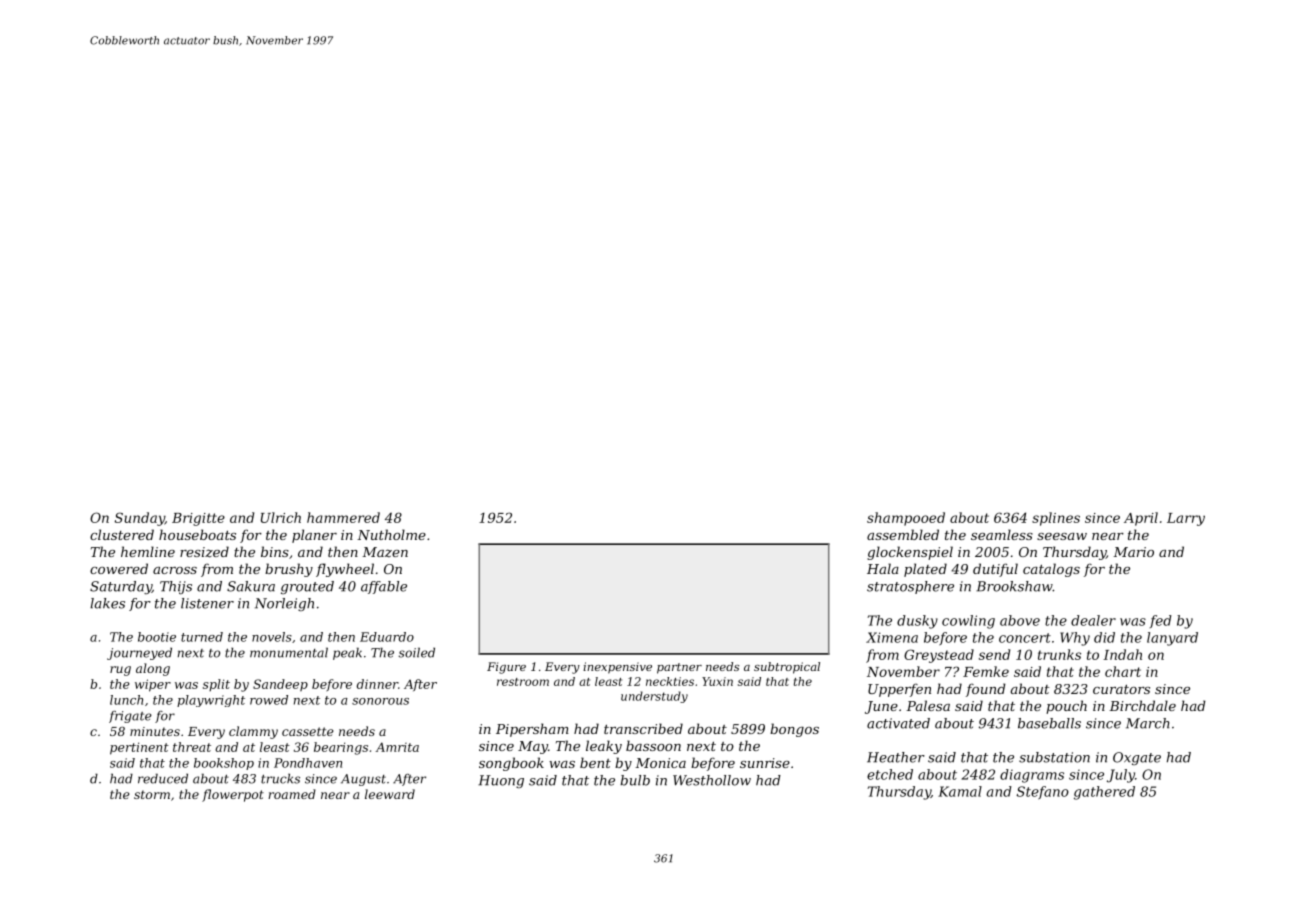 This document has height=924, width=1308. Describe the element at coordinates (198, 519) in the document. I see `Brigitte` at that location.
